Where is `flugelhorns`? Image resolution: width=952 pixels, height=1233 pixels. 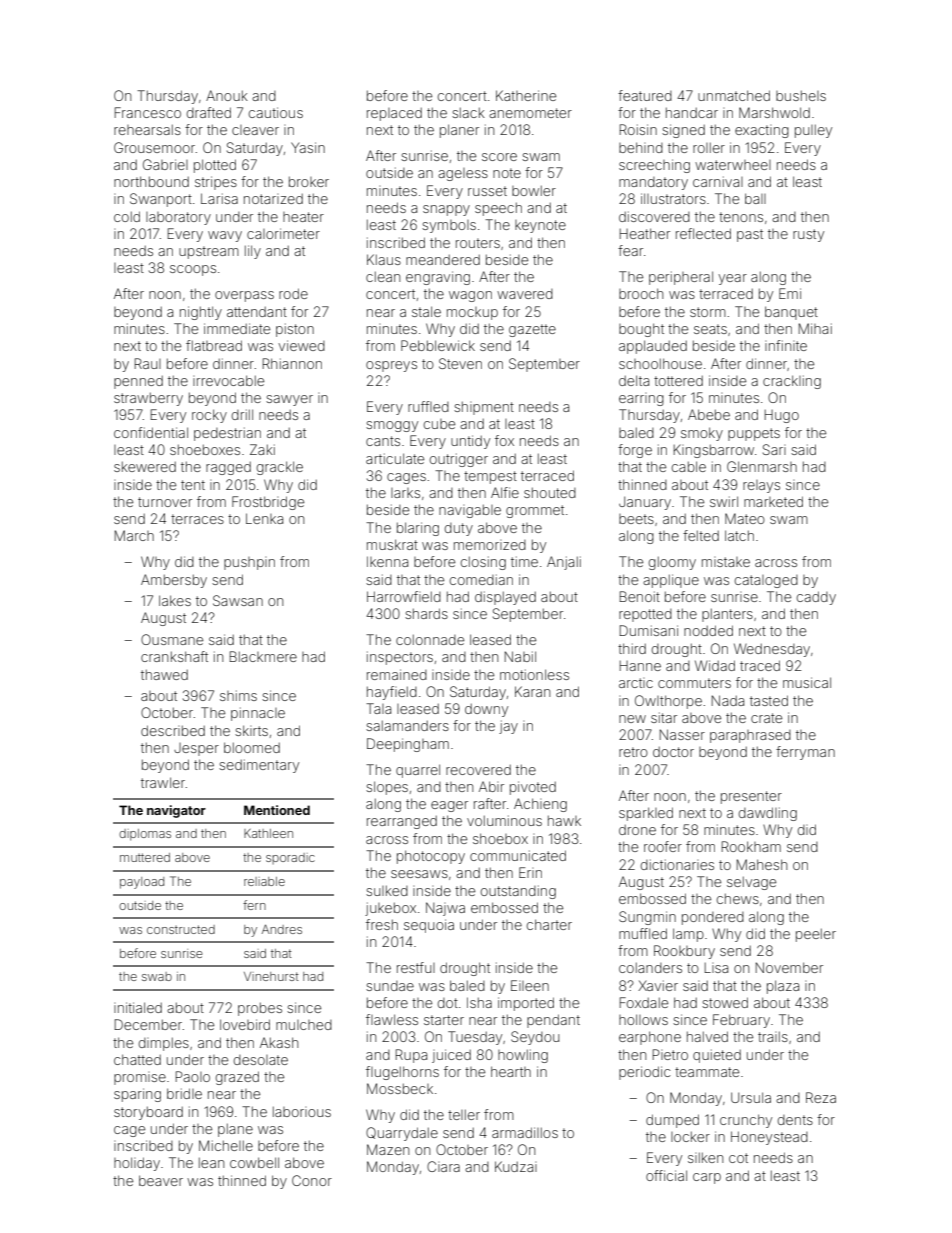
flugelhorns is located at coordinates (402, 1073).
